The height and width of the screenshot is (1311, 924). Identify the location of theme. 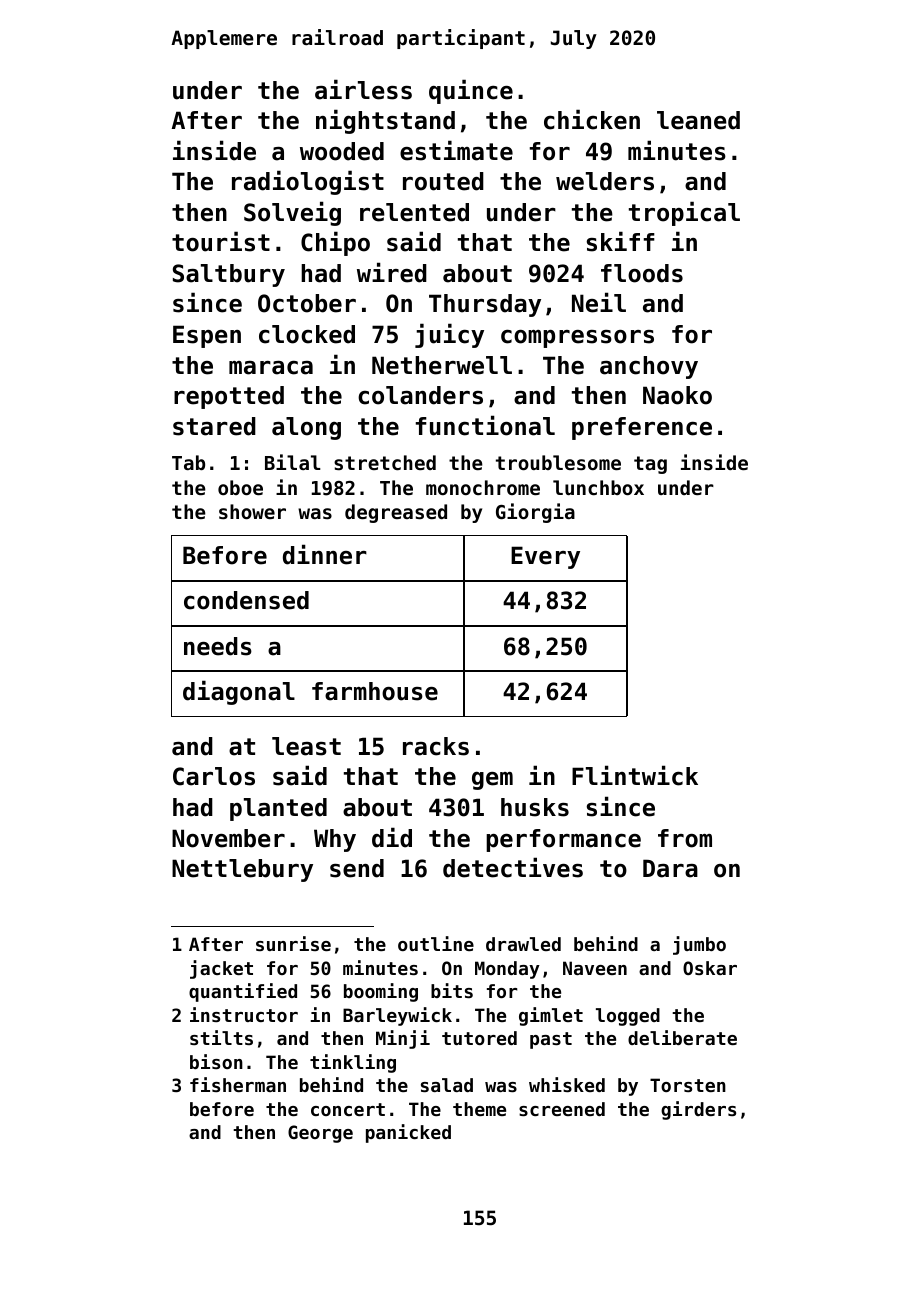
(479, 1109).
